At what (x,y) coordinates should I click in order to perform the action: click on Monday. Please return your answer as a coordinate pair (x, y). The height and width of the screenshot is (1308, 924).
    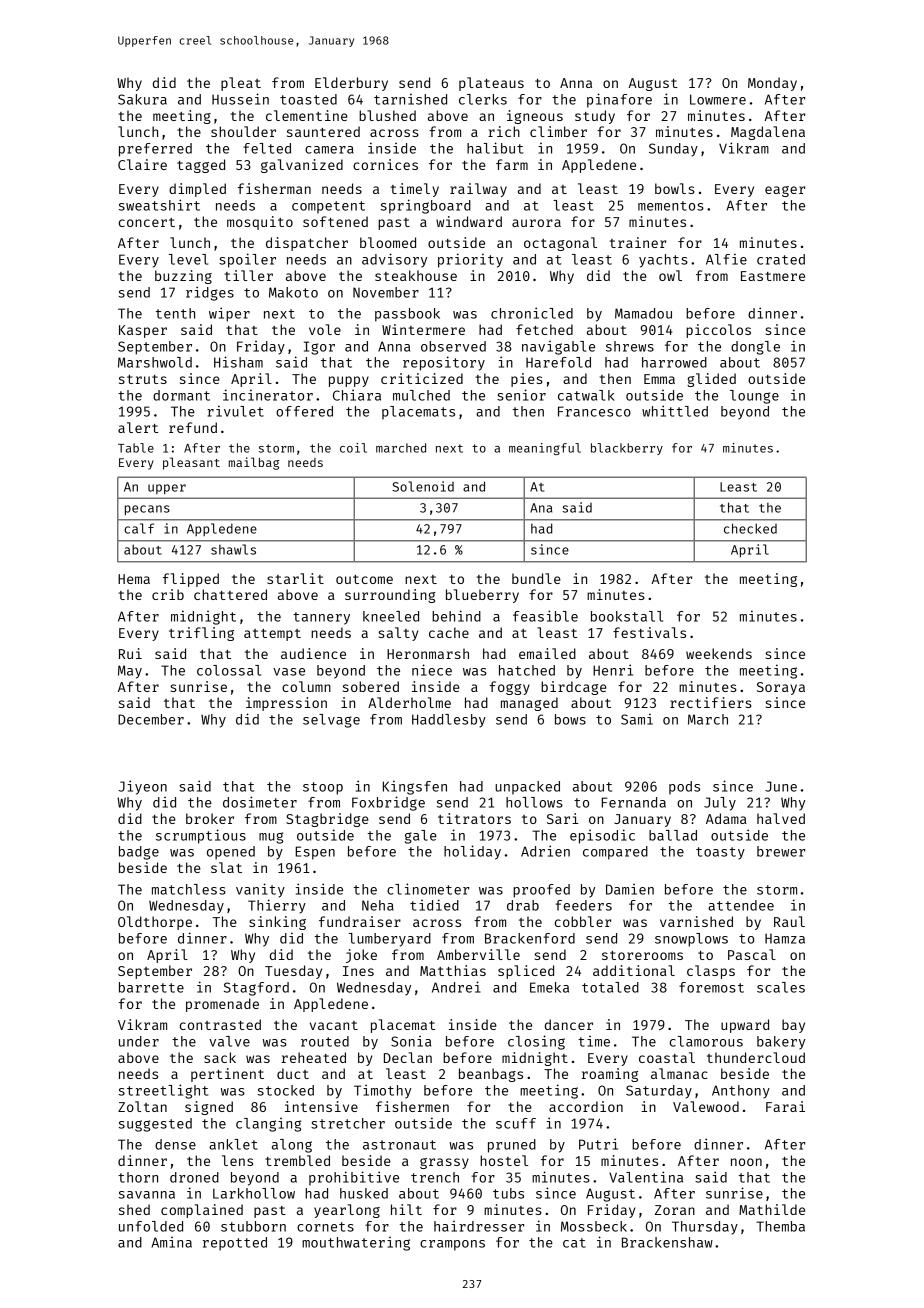
    Looking at the image, I should click on (772, 84).
